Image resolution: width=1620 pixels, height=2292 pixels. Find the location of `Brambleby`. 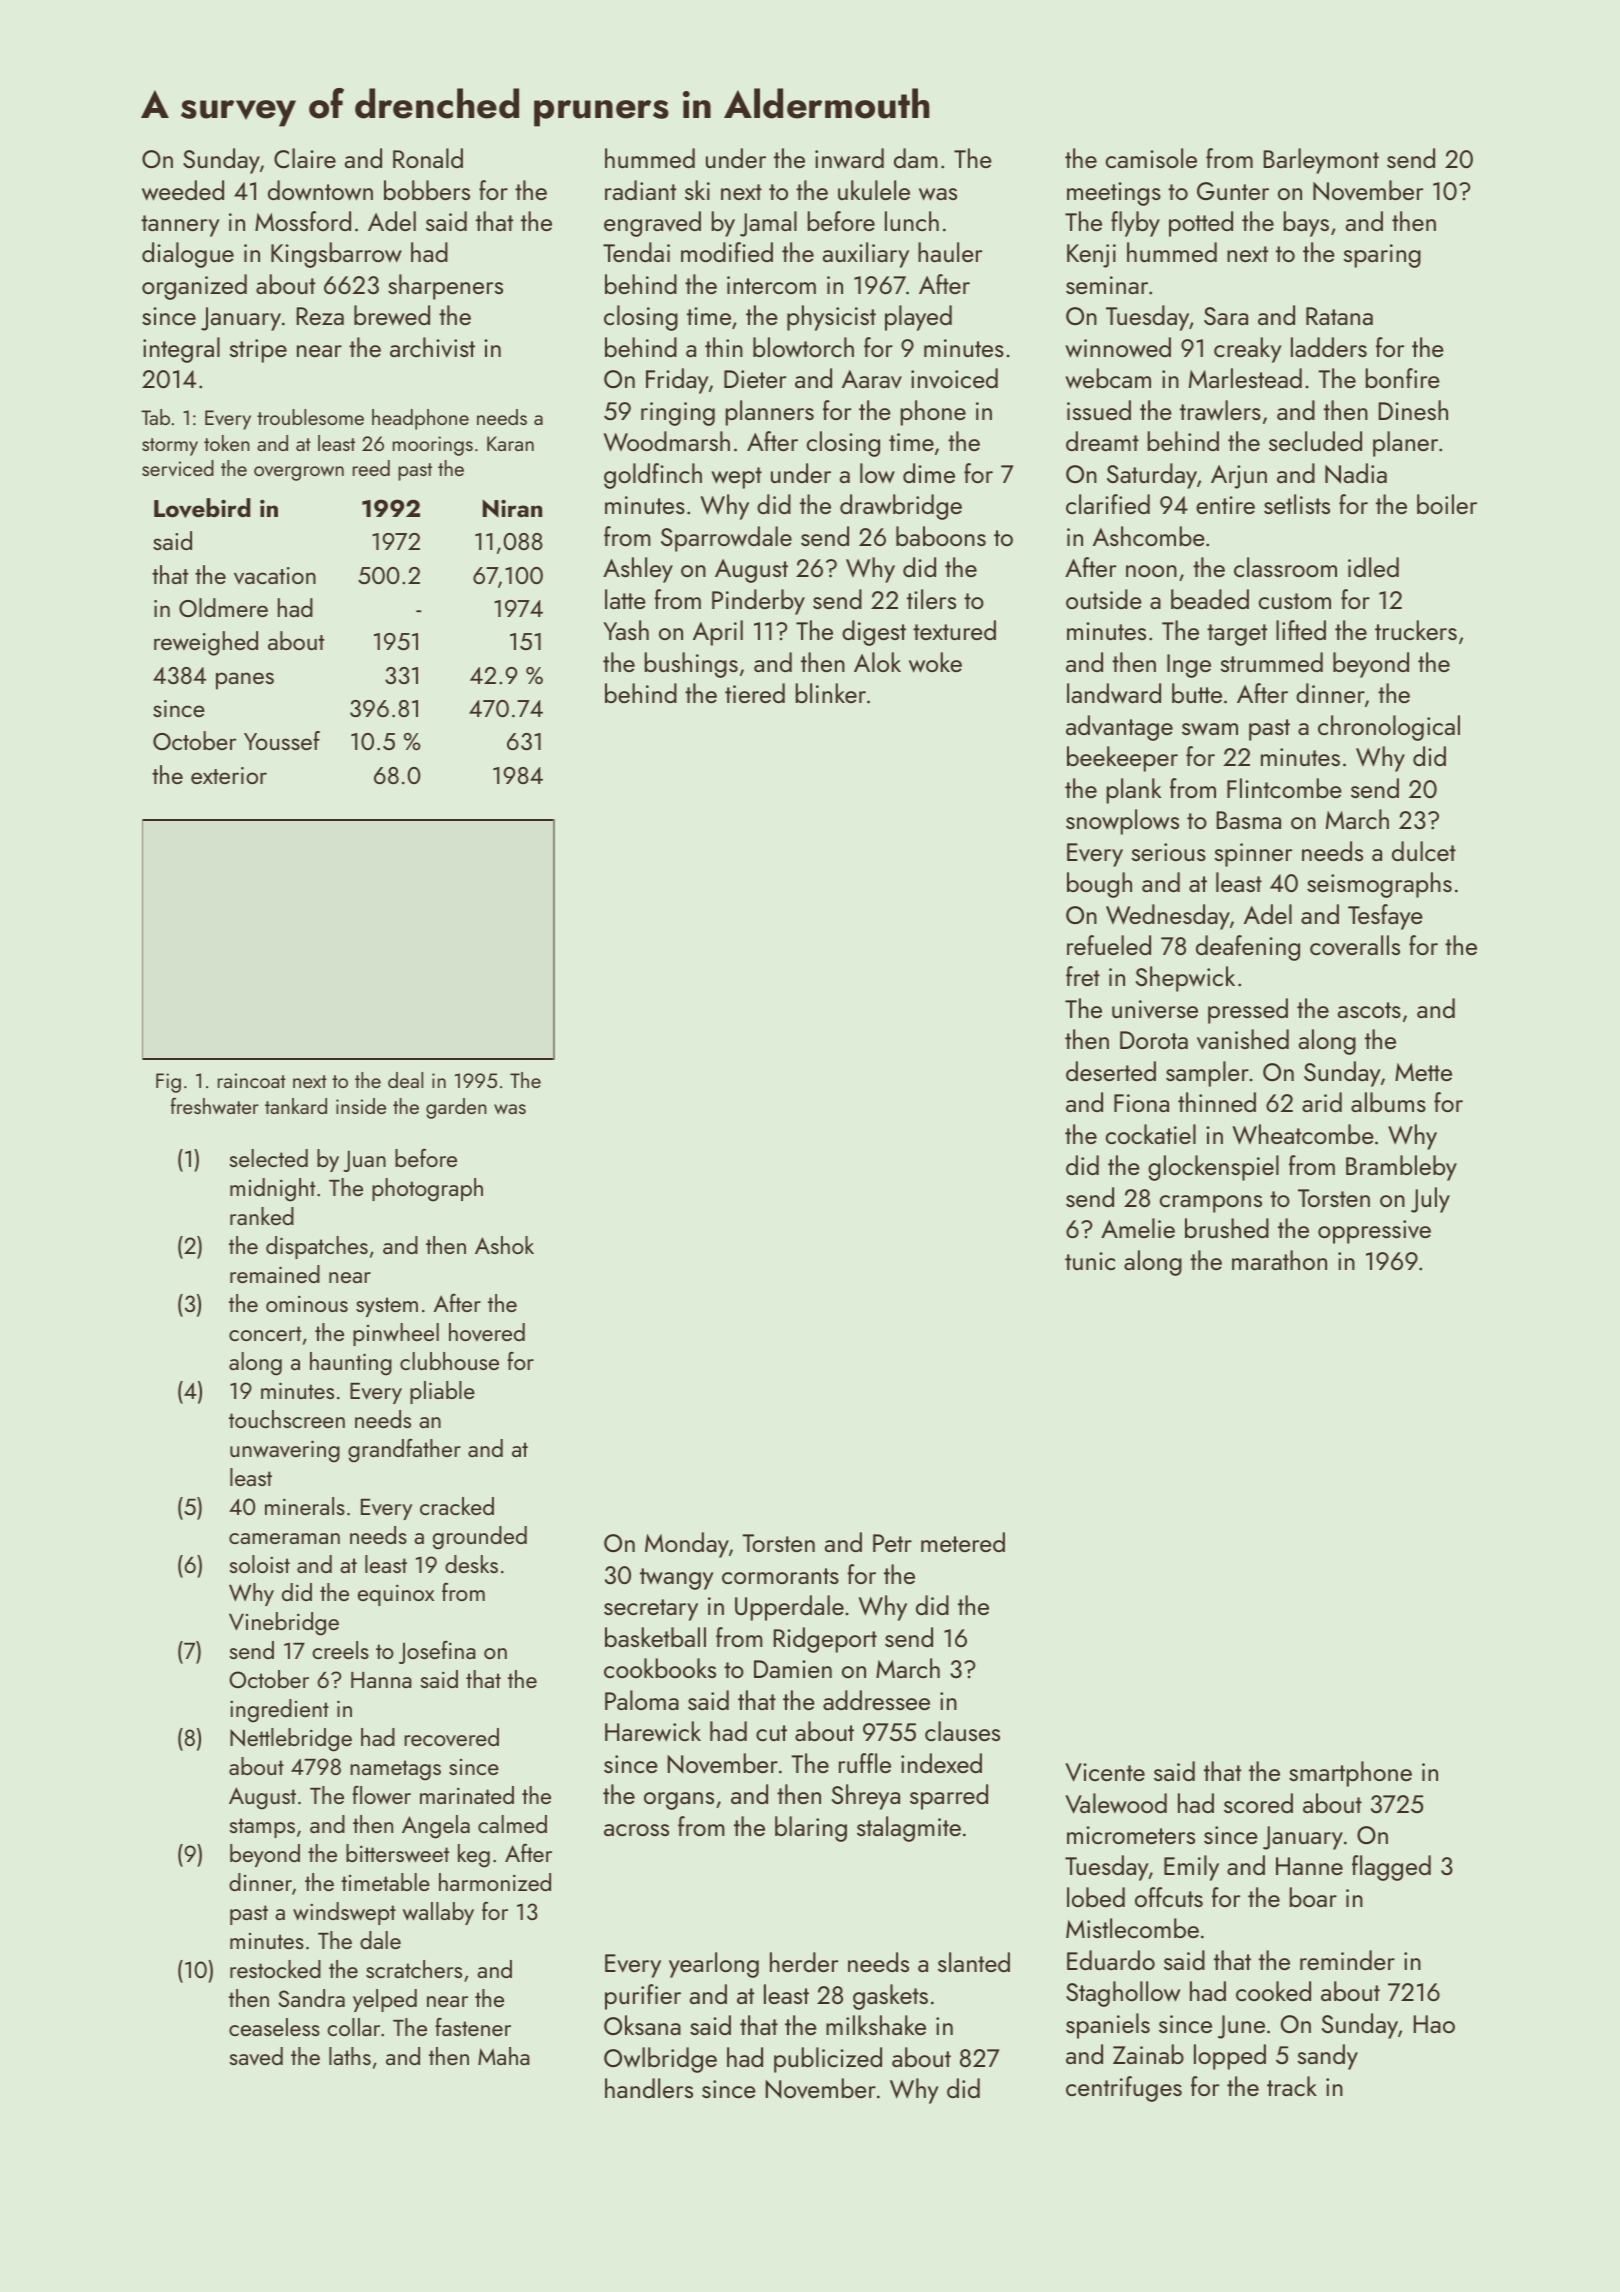

Brambleby is located at coordinates (1401, 1168).
